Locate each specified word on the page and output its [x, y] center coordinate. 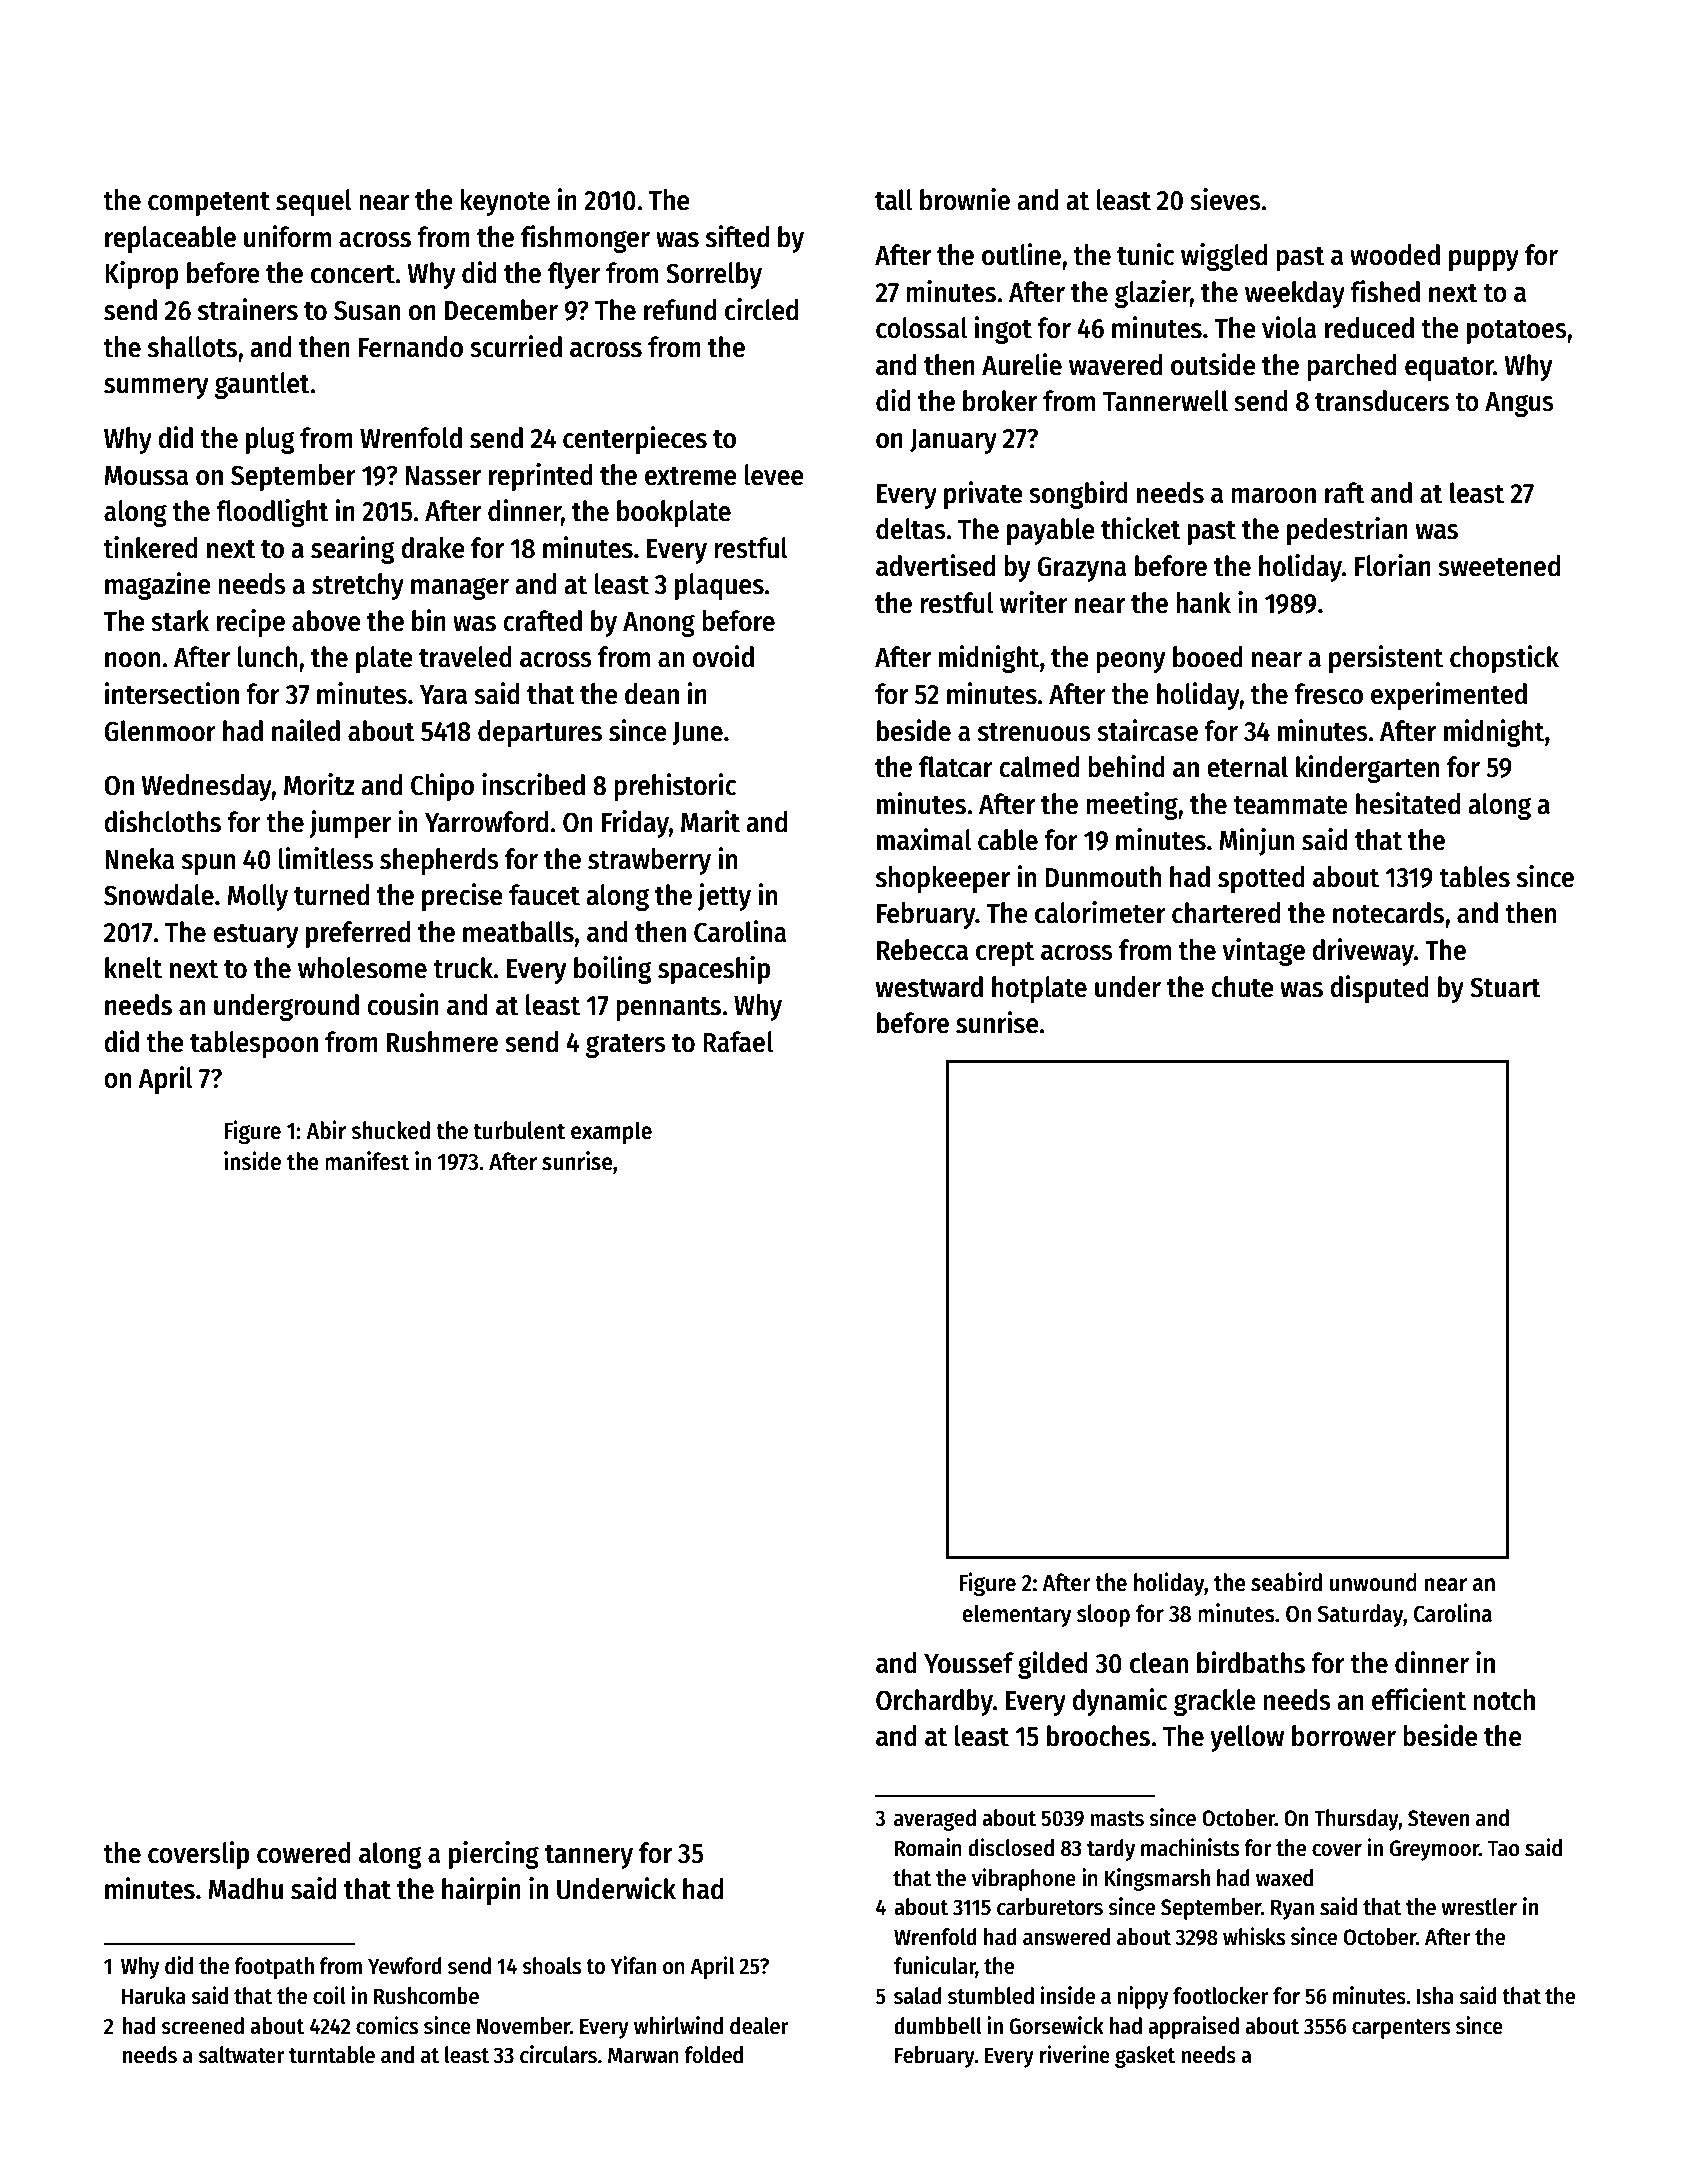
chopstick [1504, 659]
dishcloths [162, 821]
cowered [304, 1853]
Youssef [969, 1663]
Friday [635, 824]
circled [761, 309]
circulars [558, 2054]
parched [1352, 367]
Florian [1393, 565]
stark [180, 621]
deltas [911, 529]
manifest [367, 1161]
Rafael [738, 1042]
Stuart [1505, 987]
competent [209, 204]
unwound [1373, 1582]
